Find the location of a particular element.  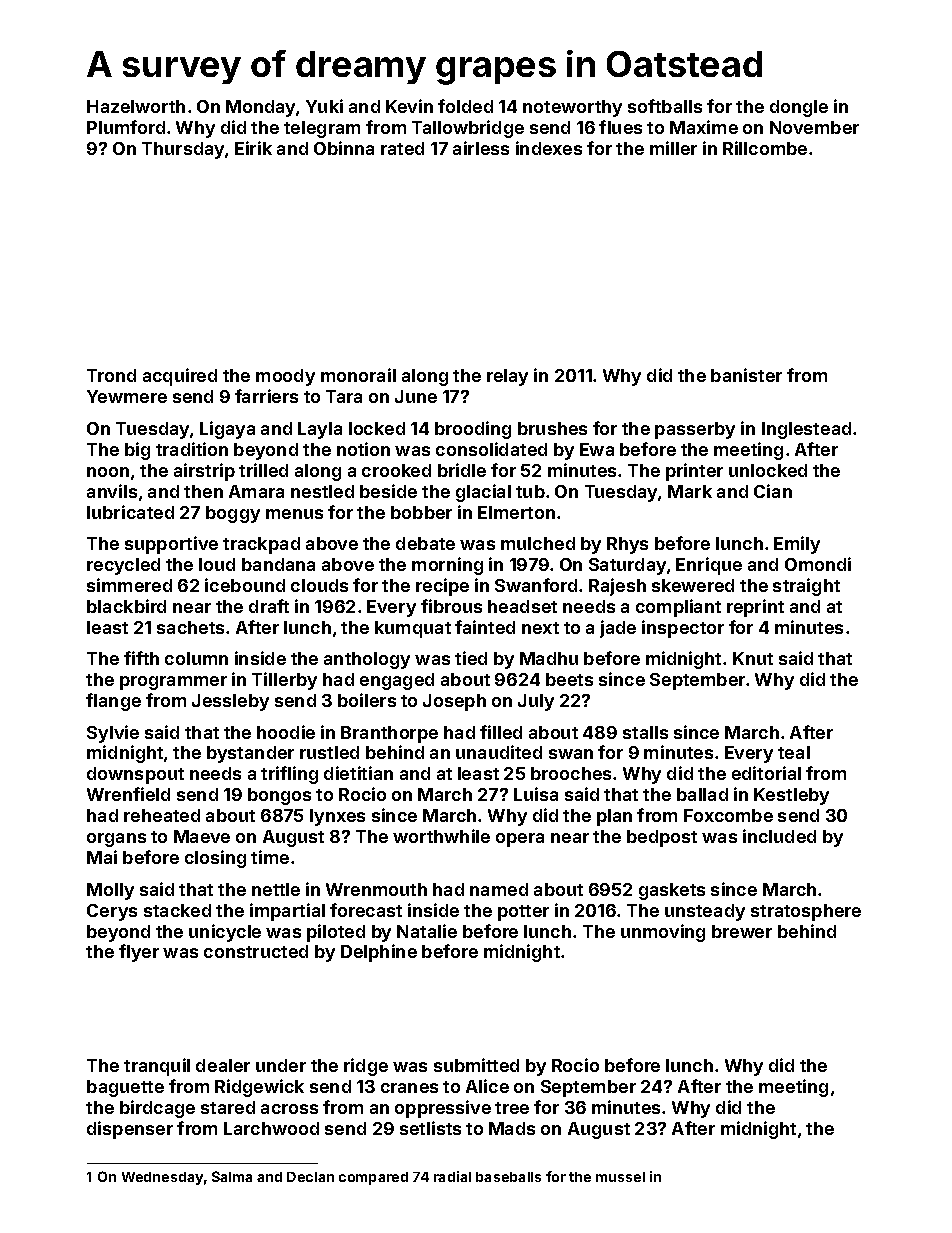

Wednesday is located at coordinates (162, 1178).
